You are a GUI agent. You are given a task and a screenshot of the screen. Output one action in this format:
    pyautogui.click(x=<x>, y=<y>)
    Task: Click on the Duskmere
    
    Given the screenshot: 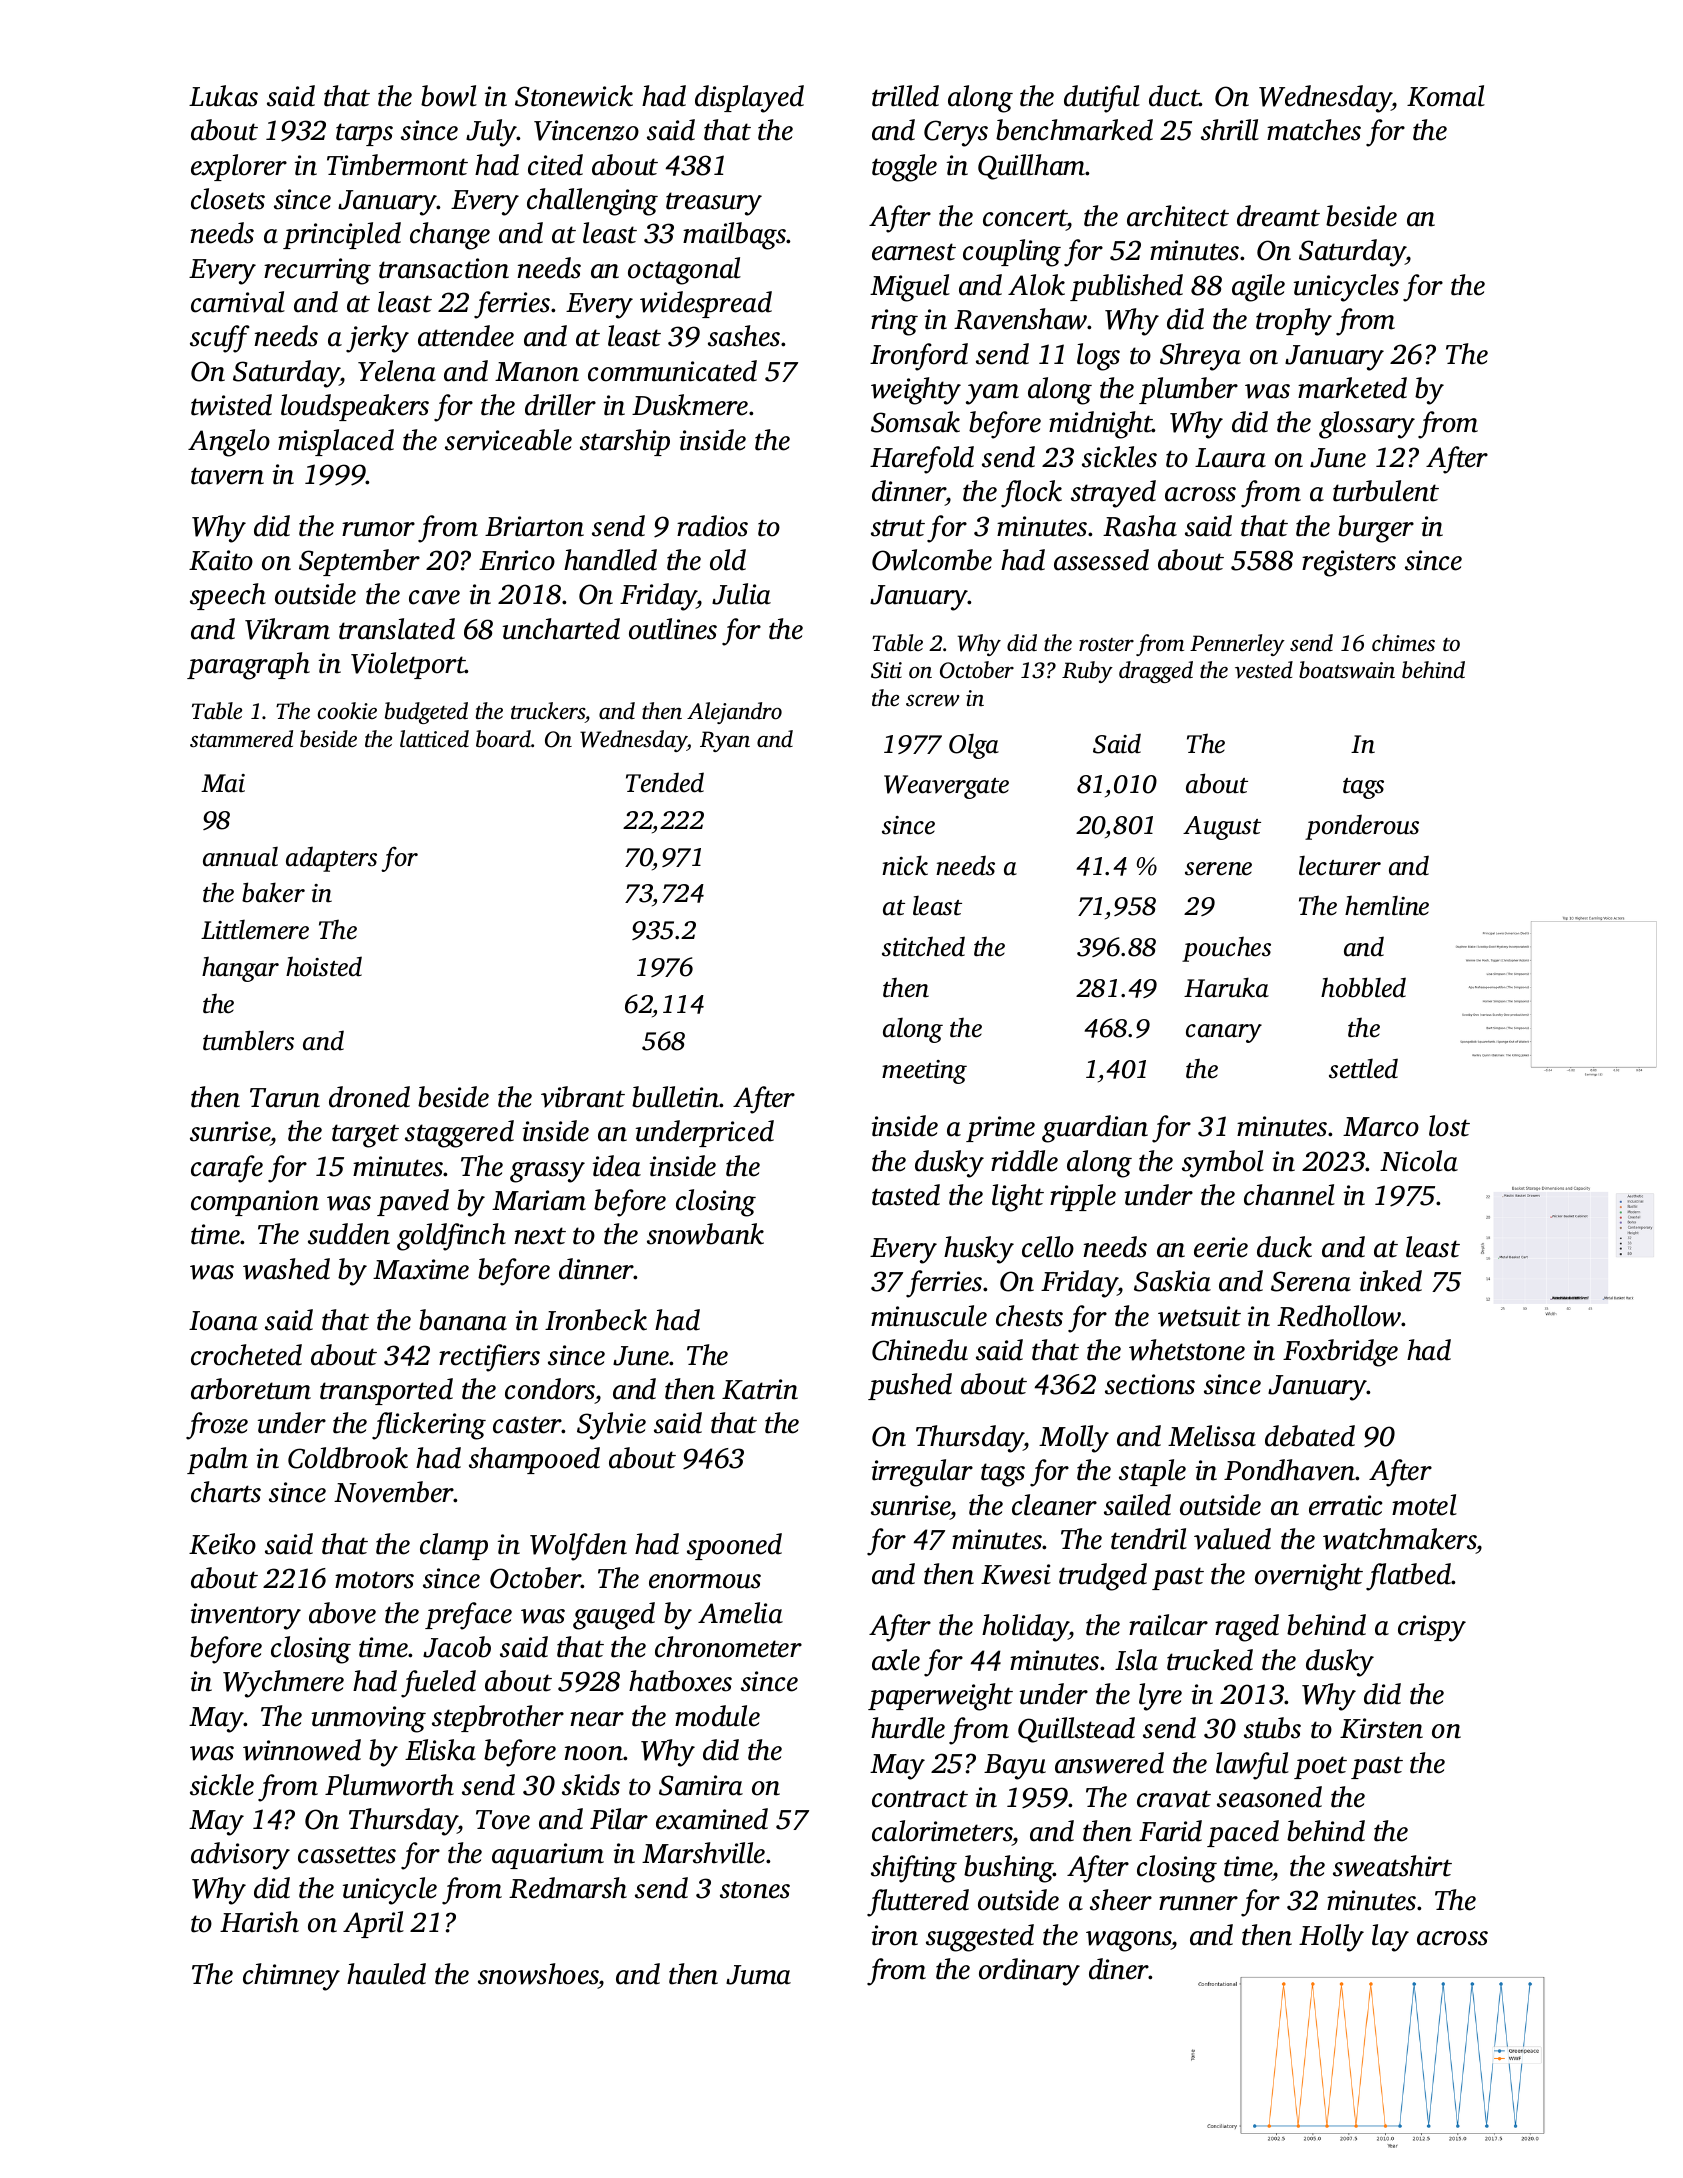 What is the action you would take?
    pyautogui.click(x=690, y=405)
